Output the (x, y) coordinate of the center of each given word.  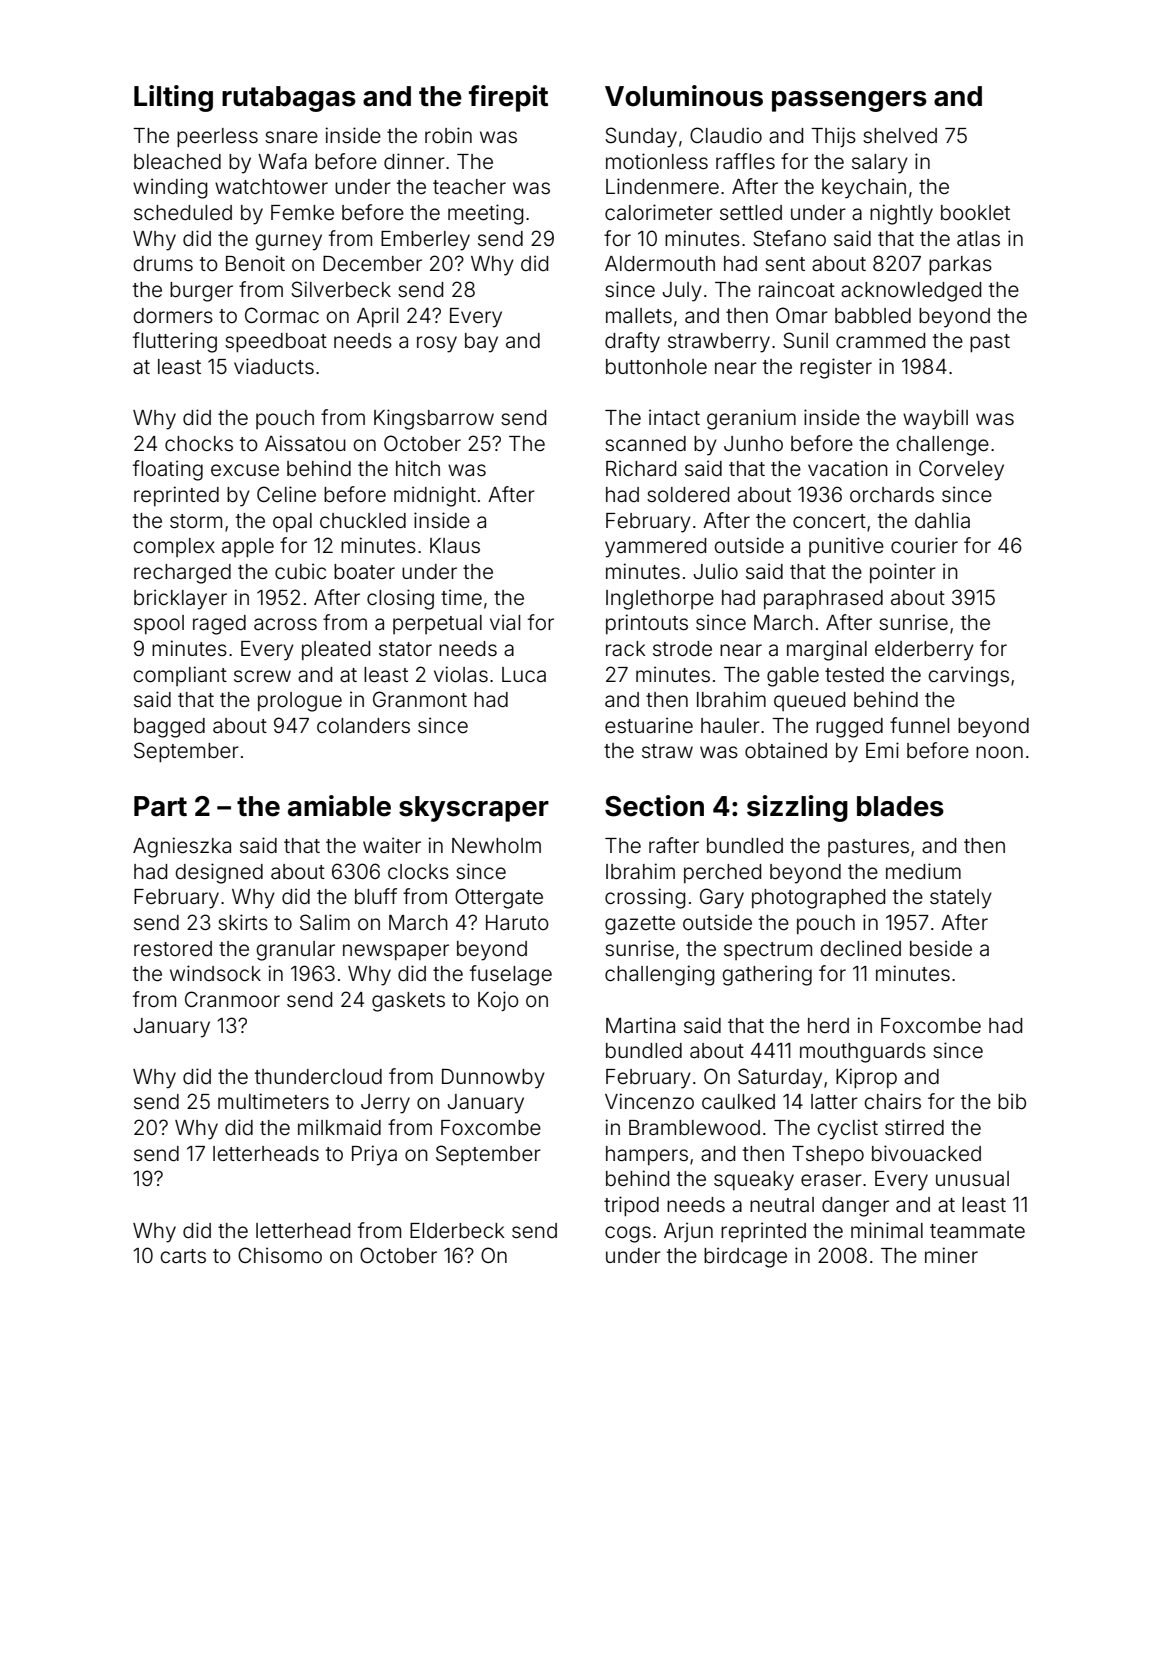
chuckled (363, 520)
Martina (640, 1025)
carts (183, 1256)
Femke (302, 212)
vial (505, 622)
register (836, 368)
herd (828, 1025)
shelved (900, 136)
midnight (435, 496)
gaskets (408, 1002)
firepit (508, 98)
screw (262, 676)
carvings (968, 676)
